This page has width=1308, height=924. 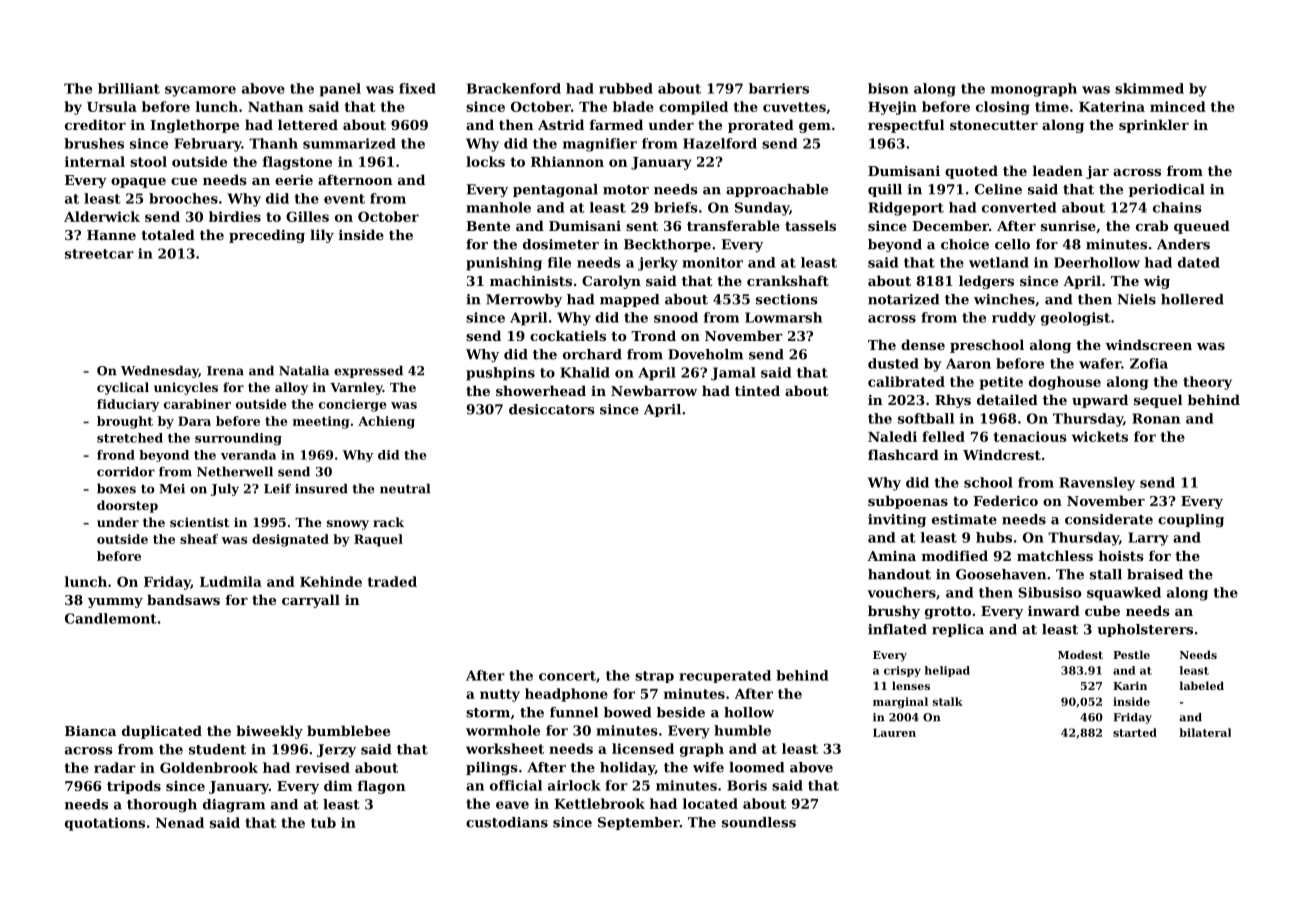 I want to click on skimmed, so click(x=1149, y=88).
